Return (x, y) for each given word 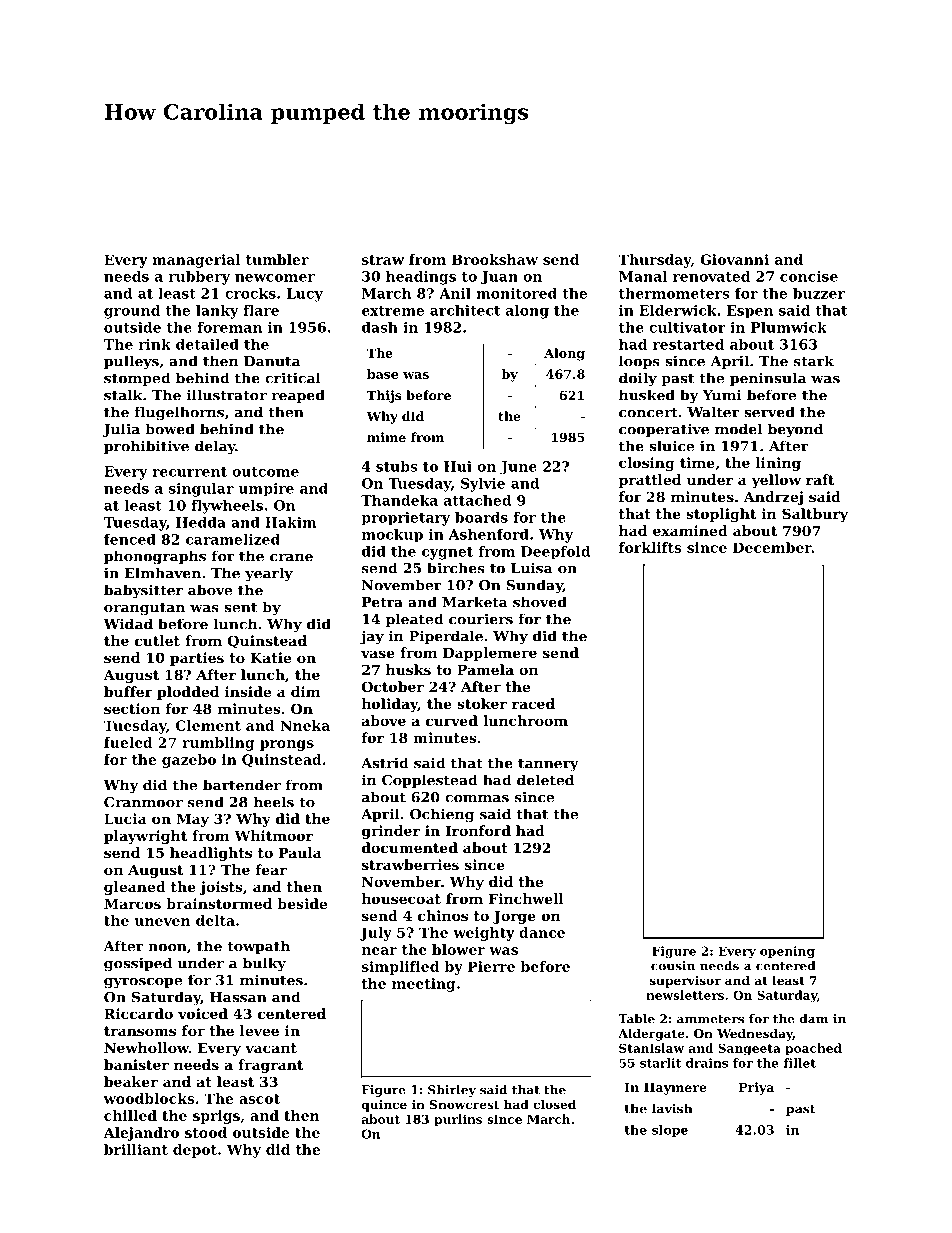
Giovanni (734, 259)
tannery (548, 765)
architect (465, 310)
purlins (458, 1120)
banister (136, 1064)
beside (302, 903)
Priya (756, 1088)
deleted (545, 780)
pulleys (131, 362)
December (772, 547)
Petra (382, 602)
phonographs (155, 557)
